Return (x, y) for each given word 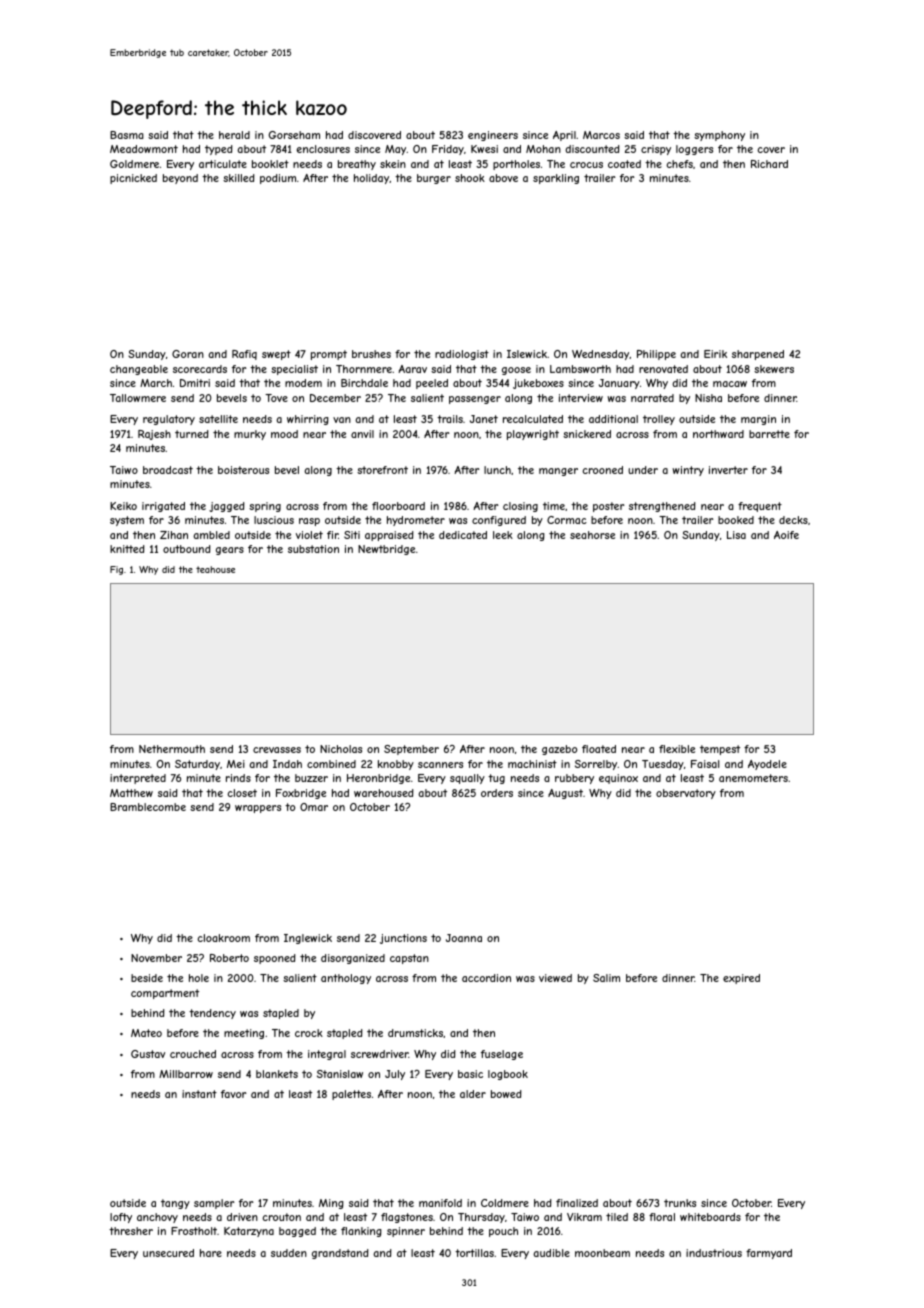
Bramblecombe (148, 807)
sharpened (758, 355)
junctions (403, 939)
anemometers (753, 778)
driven (242, 1217)
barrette (769, 434)
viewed (555, 978)
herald (234, 135)
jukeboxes (538, 384)
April (564, 136)
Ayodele (767, 765)
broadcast (168, 470)
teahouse (215, 569)
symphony (719, 136)
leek (503, 535)
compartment (165, 994)
